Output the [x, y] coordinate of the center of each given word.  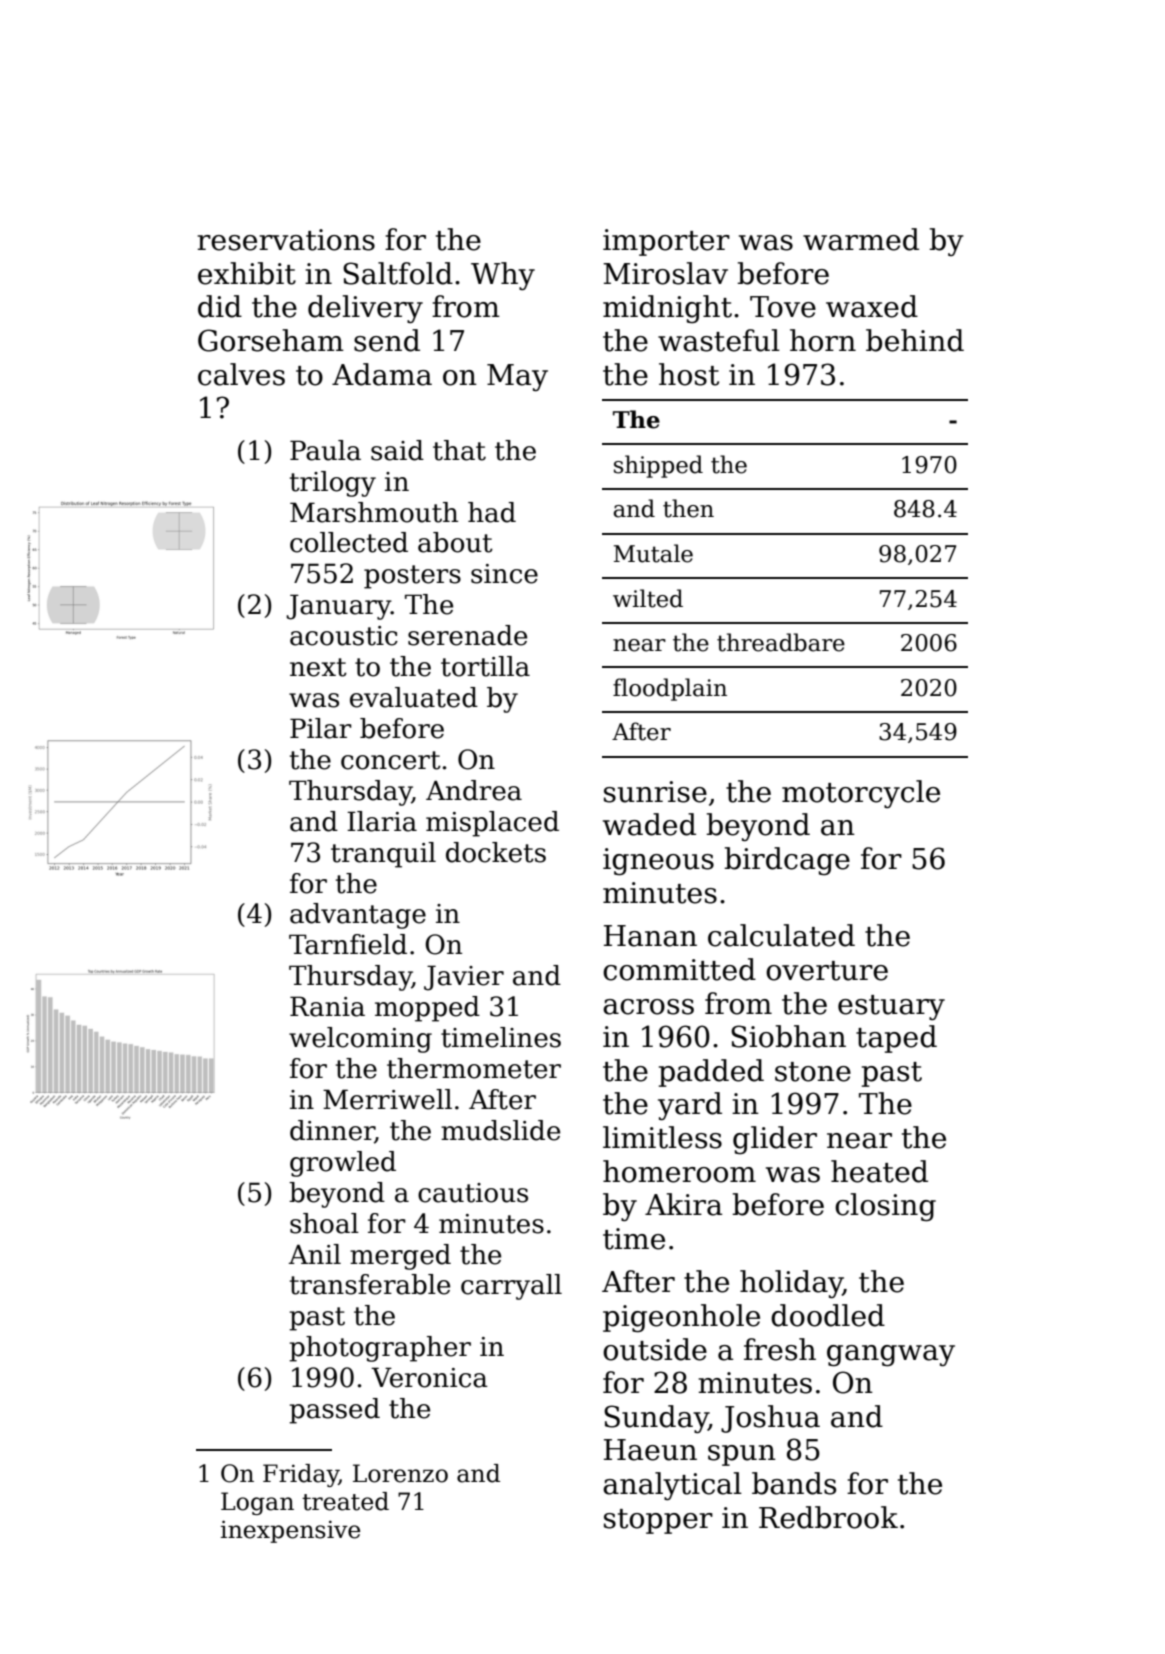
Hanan [650, 936]
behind [915, 340]
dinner [332, 1131]
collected [349, 542]
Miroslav [665, 273]
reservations [286, 240]
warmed [861, 239]
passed [334, 1411]
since [504, 574]
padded [711, 1073]
